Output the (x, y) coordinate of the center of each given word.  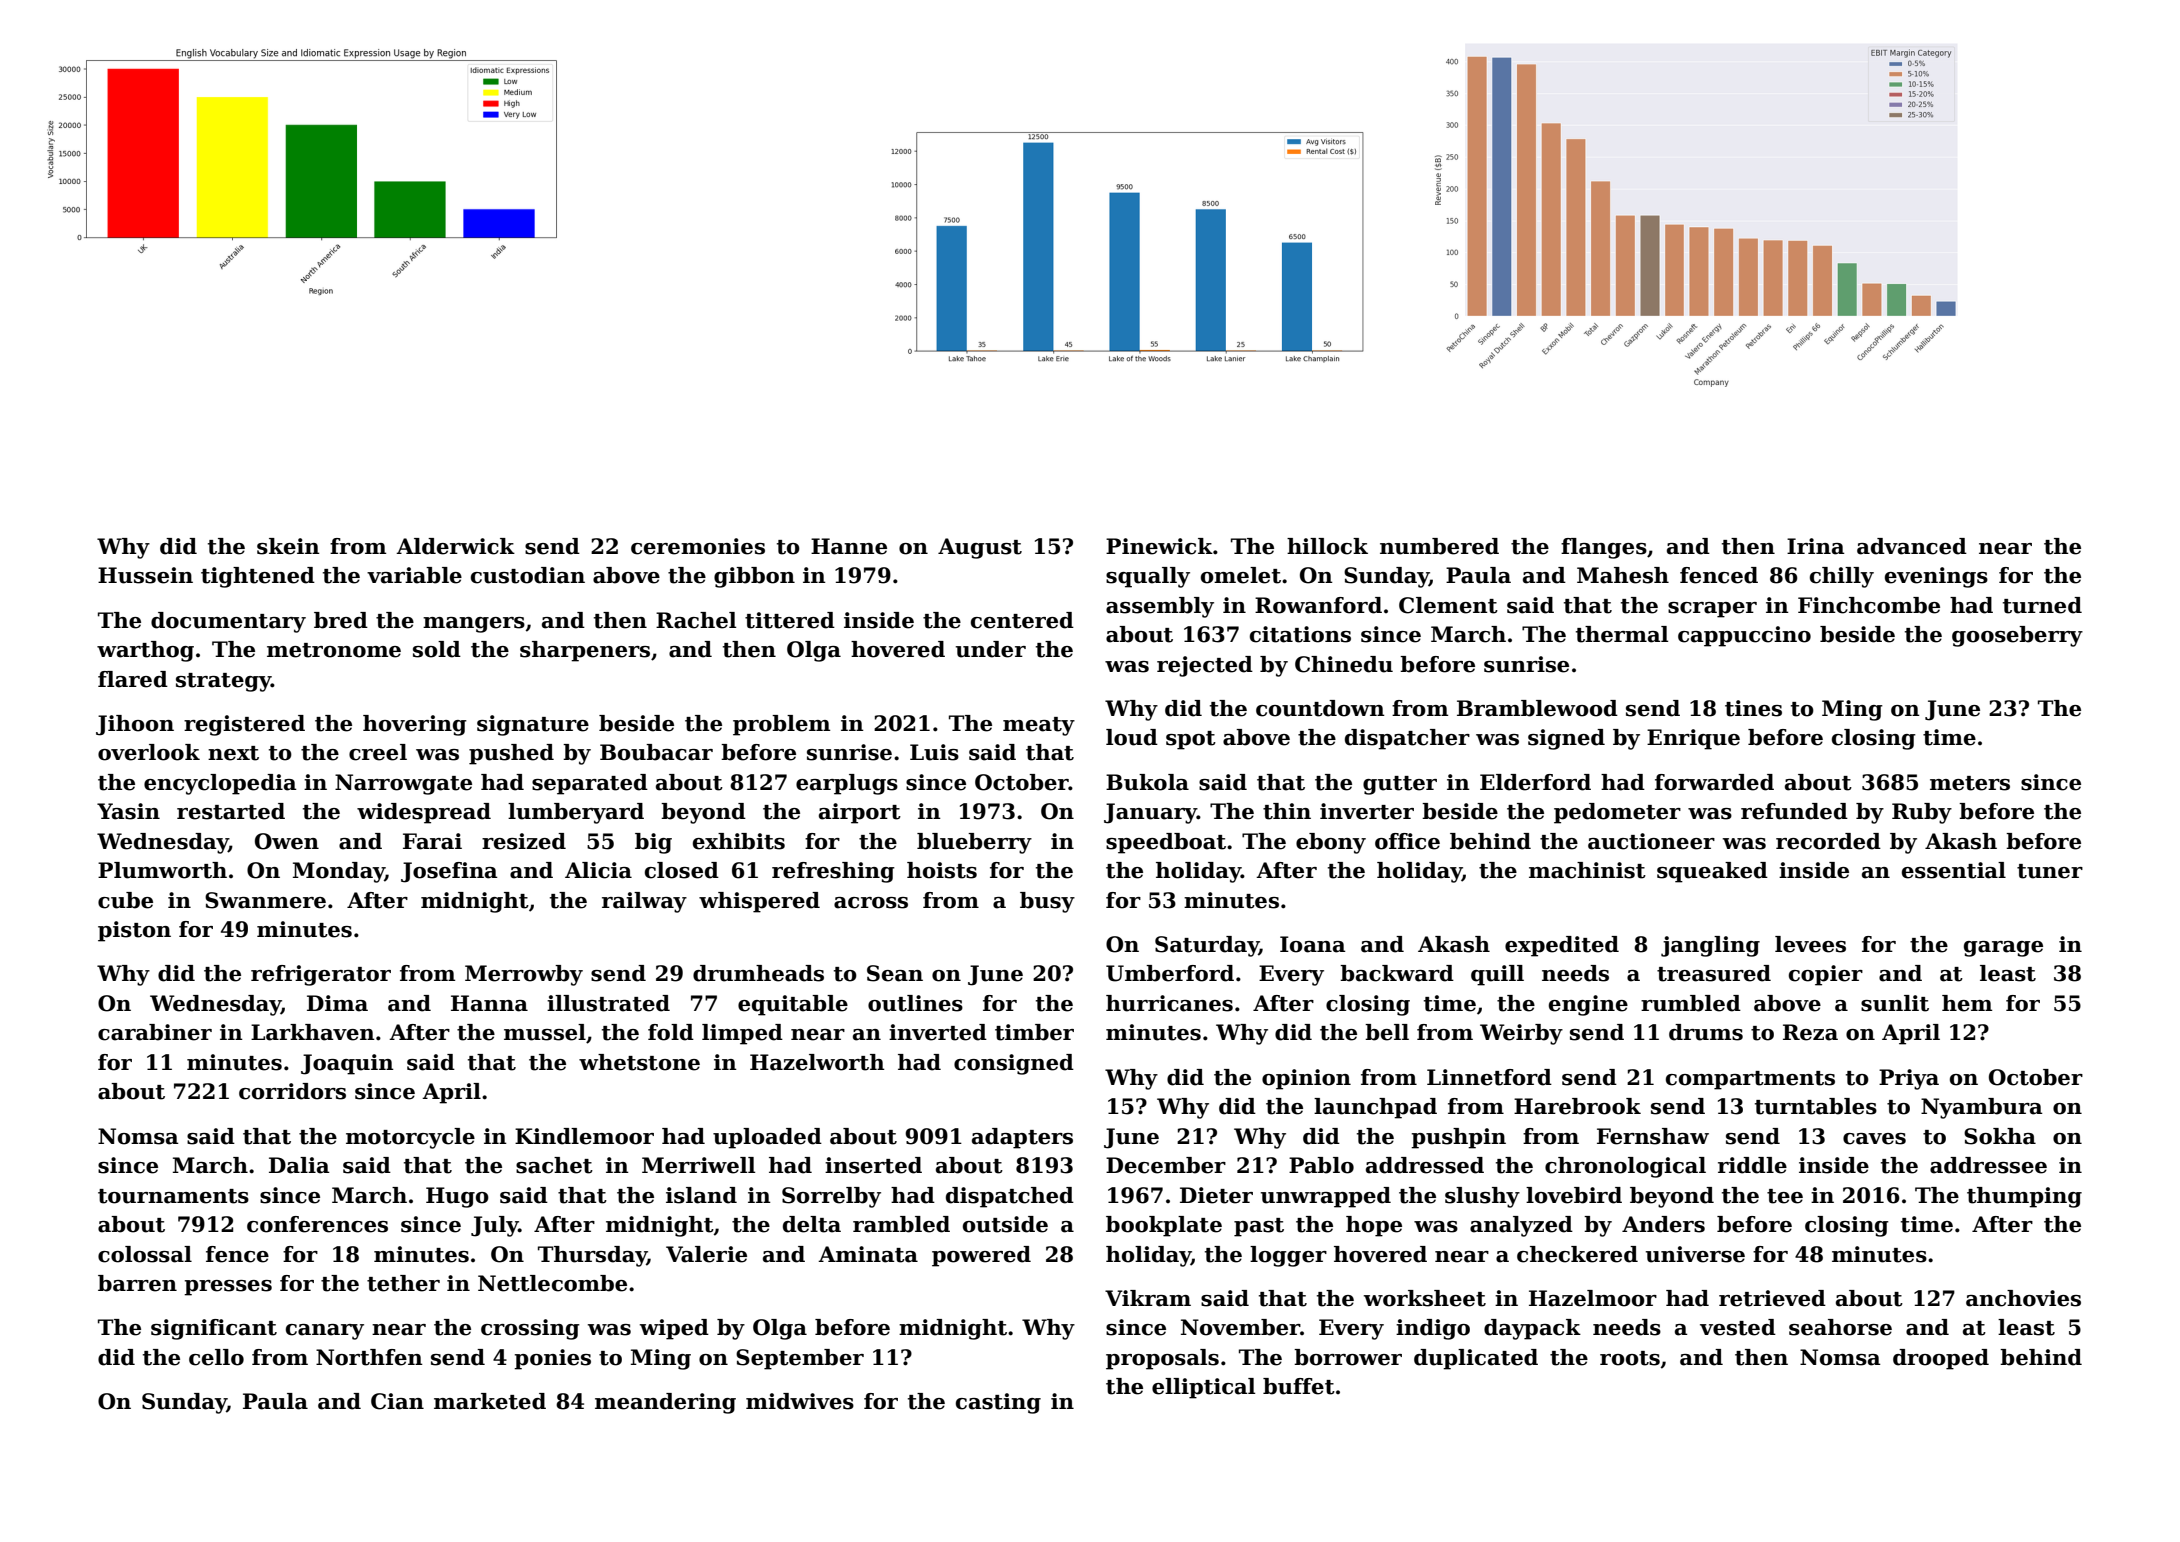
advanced (1912, 546)
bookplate (1164, 1226)
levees (1810, 944)
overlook (149, 752)
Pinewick (1159, 546)
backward (1397, 973)
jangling (1710, 946)
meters (1970, 783)
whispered (759, 902)
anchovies (2023, 1298)
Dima (337, 1003)
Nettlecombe (552, 1283)
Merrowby (524, 975)
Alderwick (455, 546)
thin (1287, 811)
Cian (397, 1401)
